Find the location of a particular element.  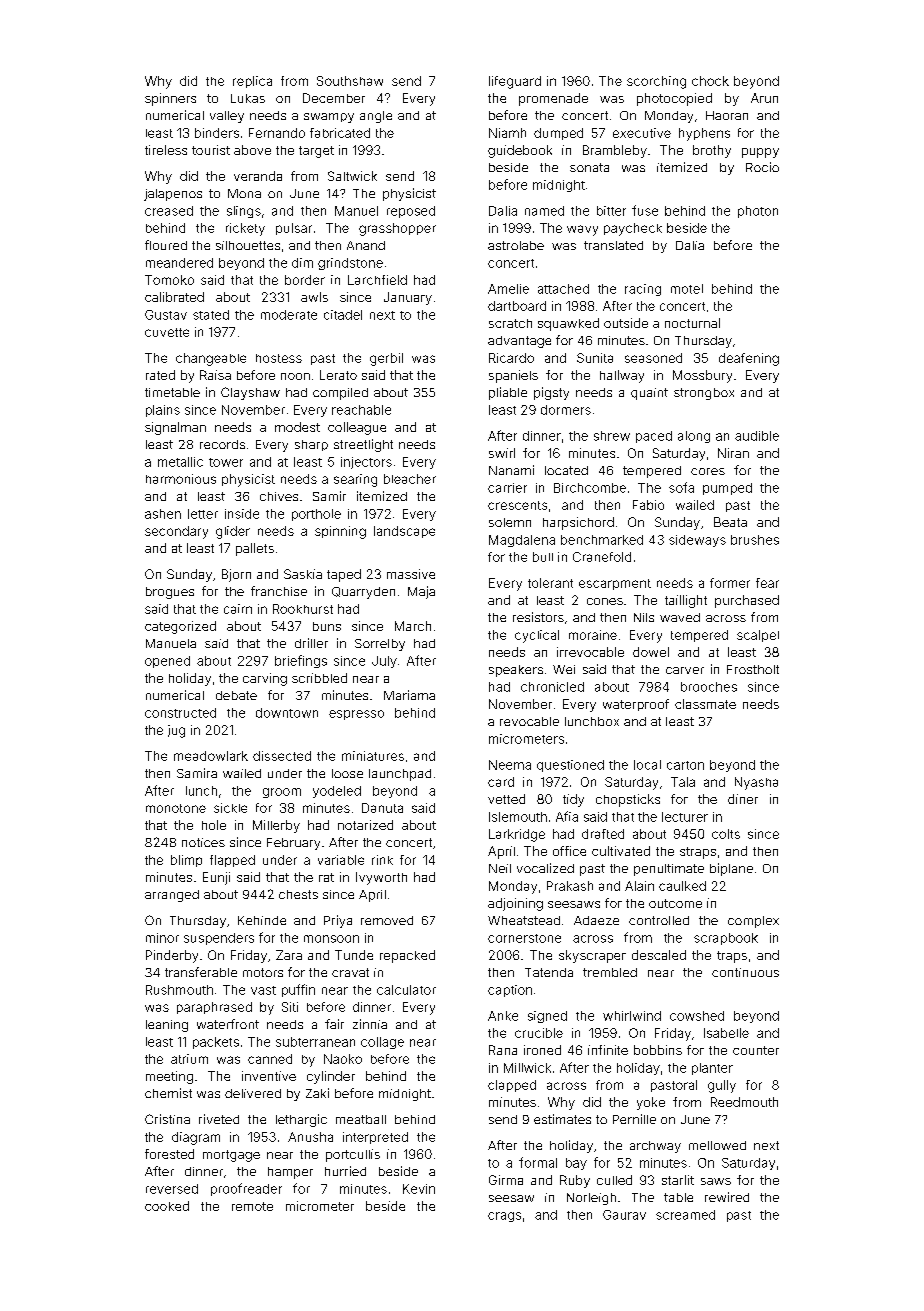

waved is located at coordinates (680, 617).
